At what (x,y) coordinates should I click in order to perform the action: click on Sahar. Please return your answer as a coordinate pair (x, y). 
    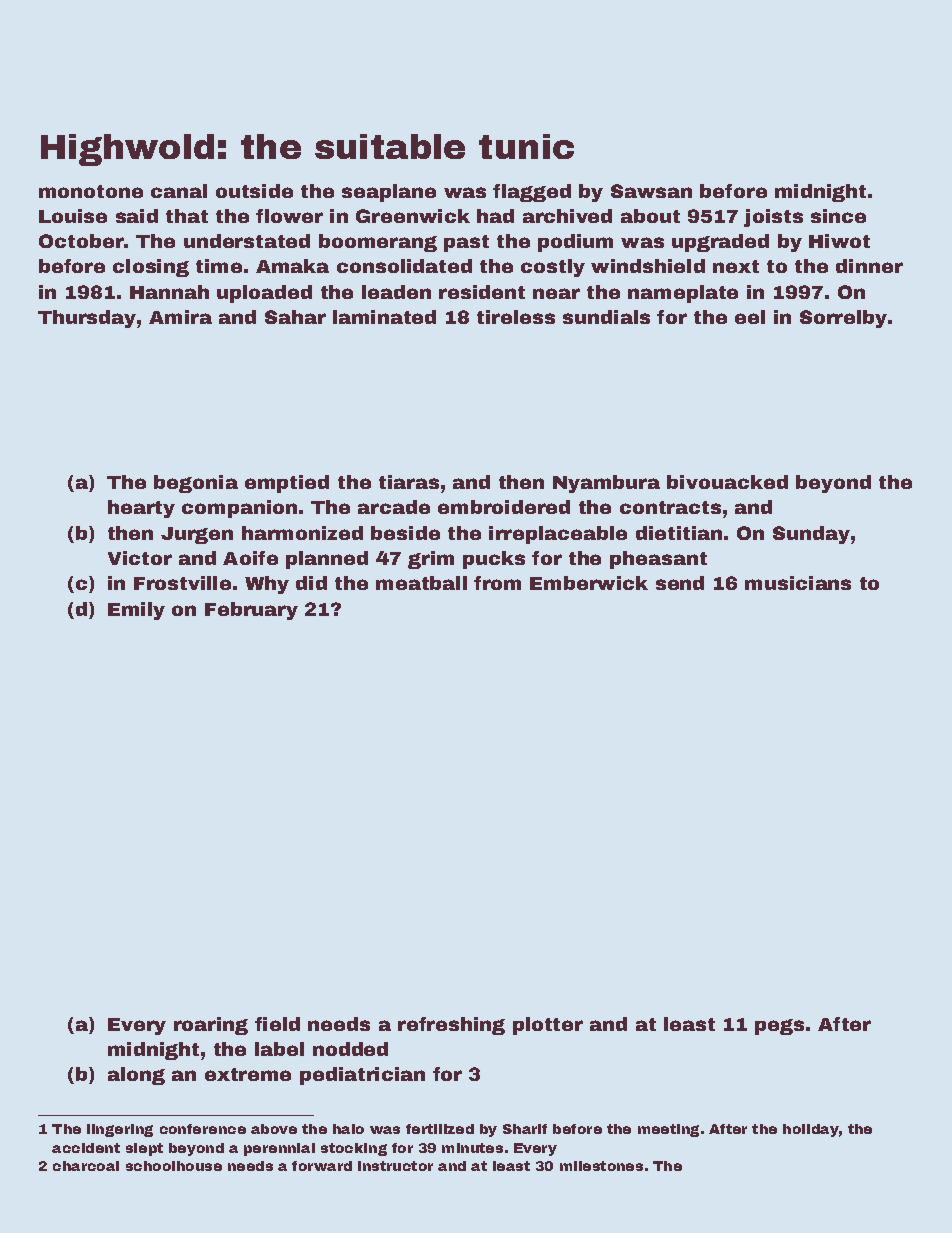
    Looking at the image, I should click on (295, 317).
